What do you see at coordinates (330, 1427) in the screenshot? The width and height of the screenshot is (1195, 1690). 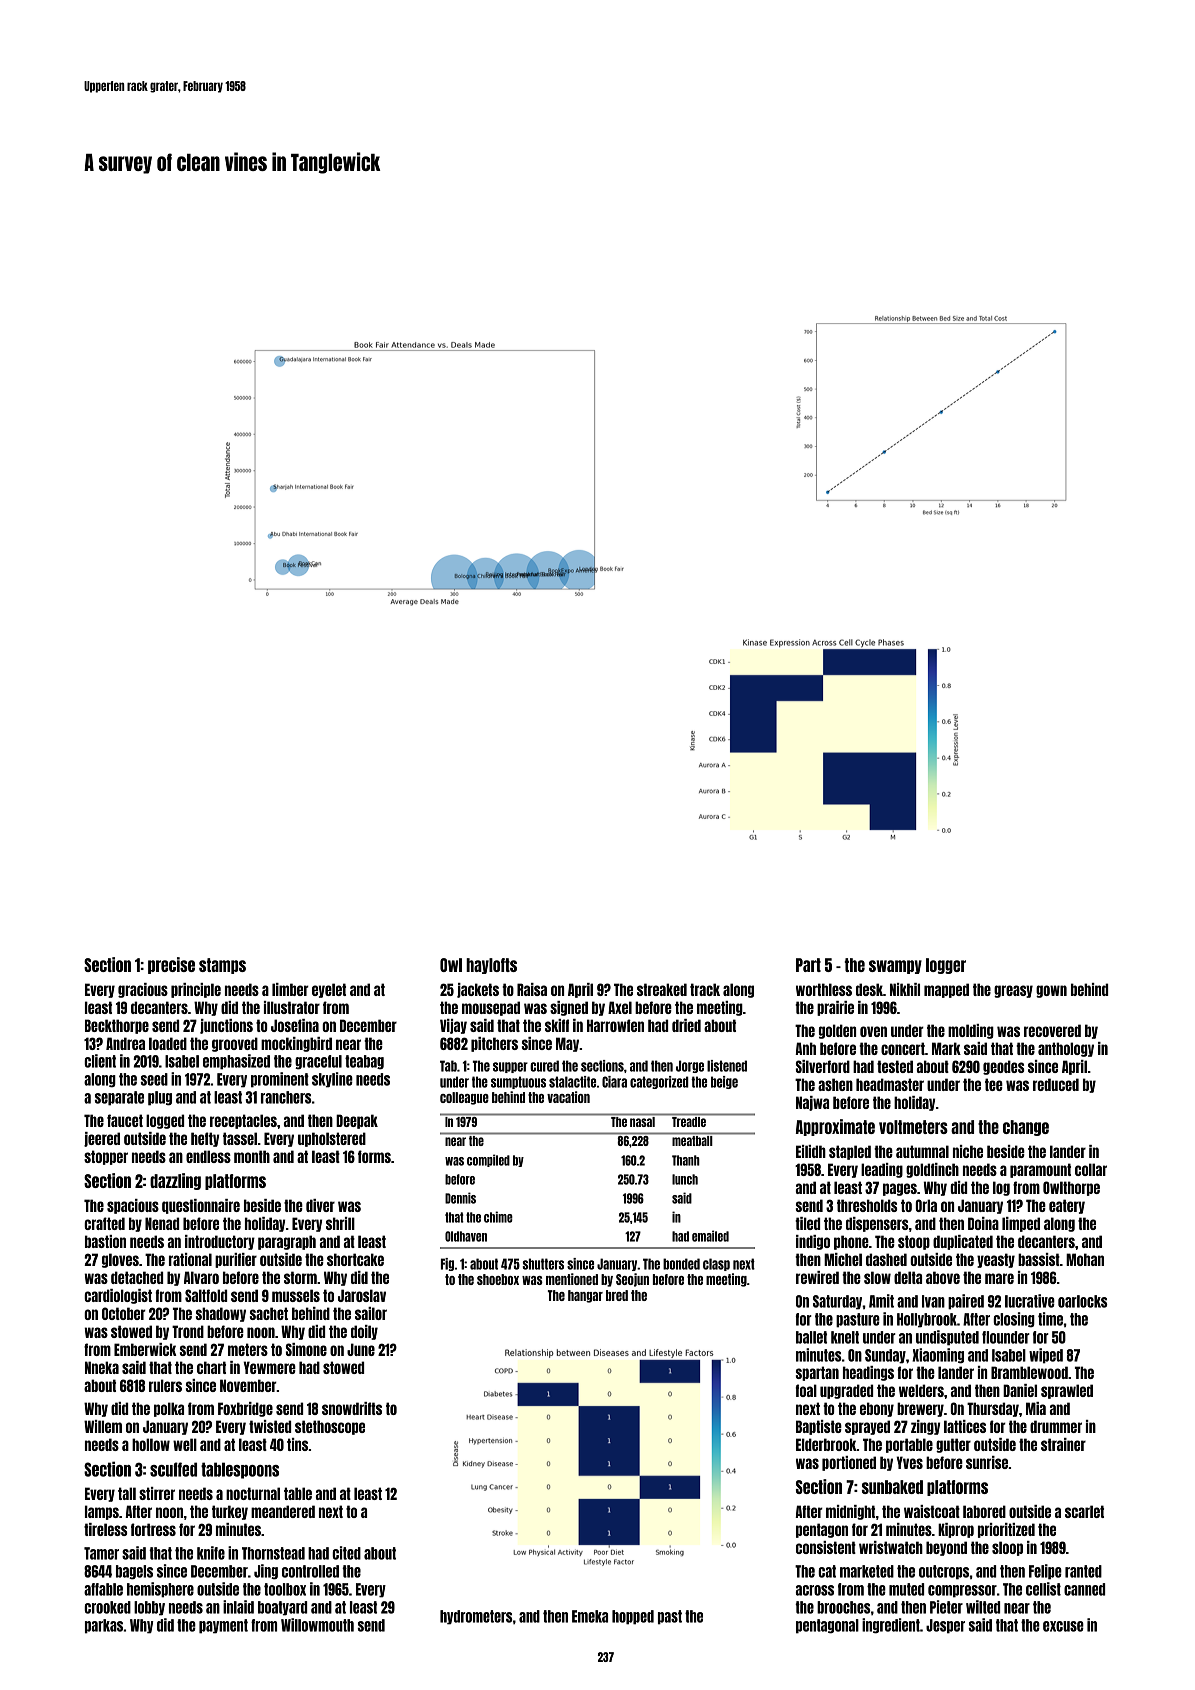 I see `stethoscope` at bounding box center [330, 1427].
